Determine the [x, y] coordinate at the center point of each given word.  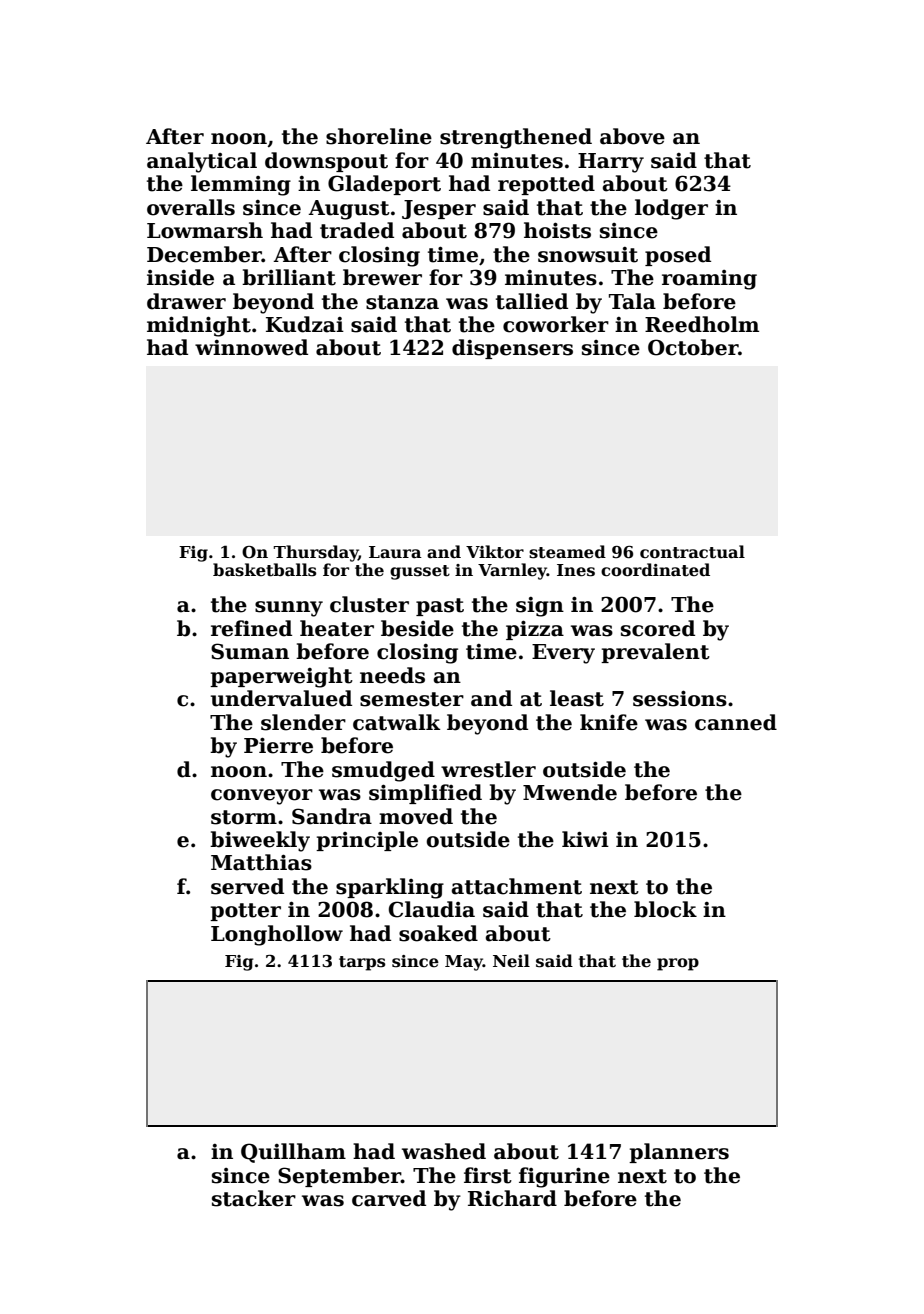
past [440, 607]
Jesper [439, 209]
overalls [191, 207]
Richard [512, 1198]
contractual [692, 552]
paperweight [281, 677]
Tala [632, 301]
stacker [254, 1198]
